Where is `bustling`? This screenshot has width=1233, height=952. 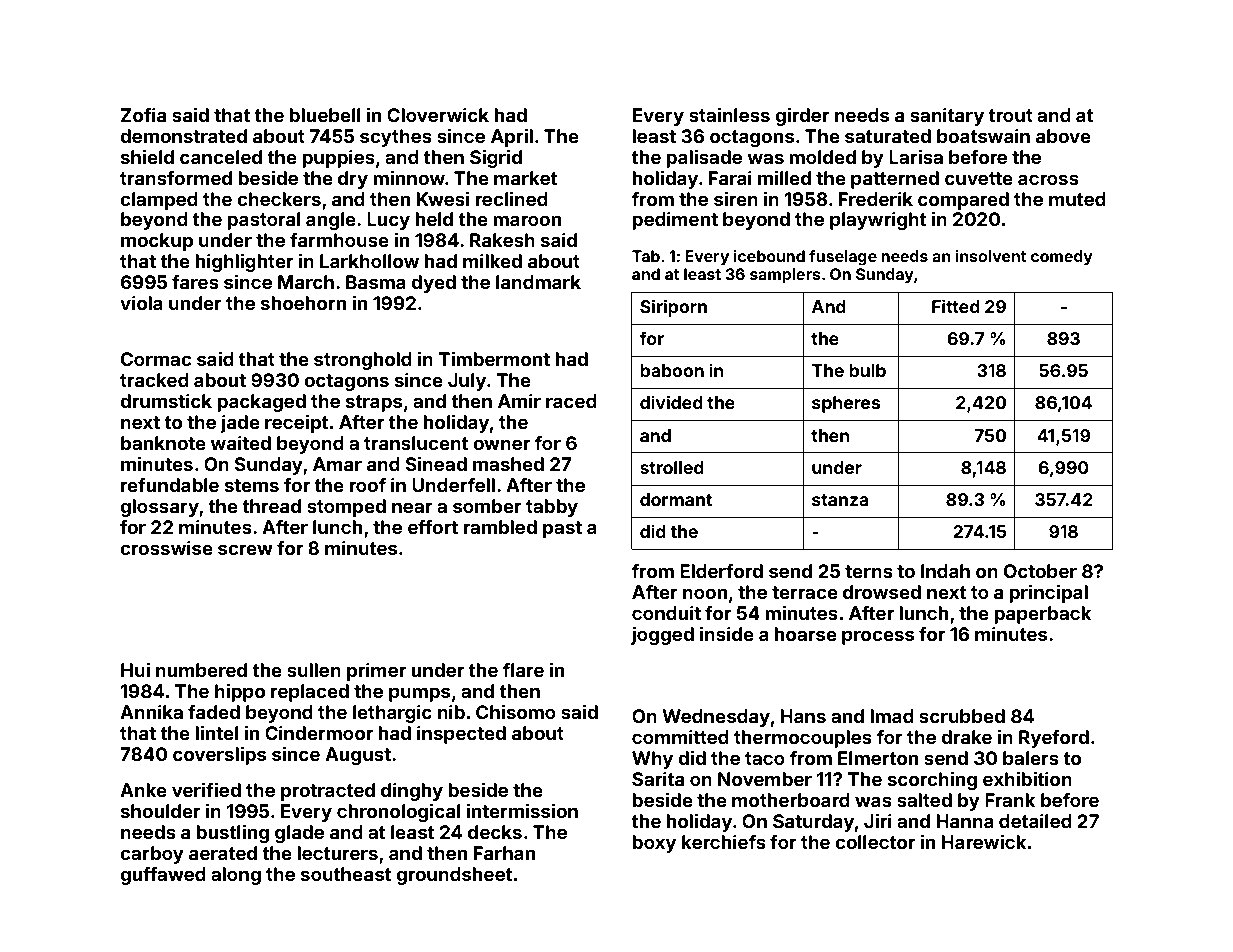
bustling is located at coordinates (232, 833).
